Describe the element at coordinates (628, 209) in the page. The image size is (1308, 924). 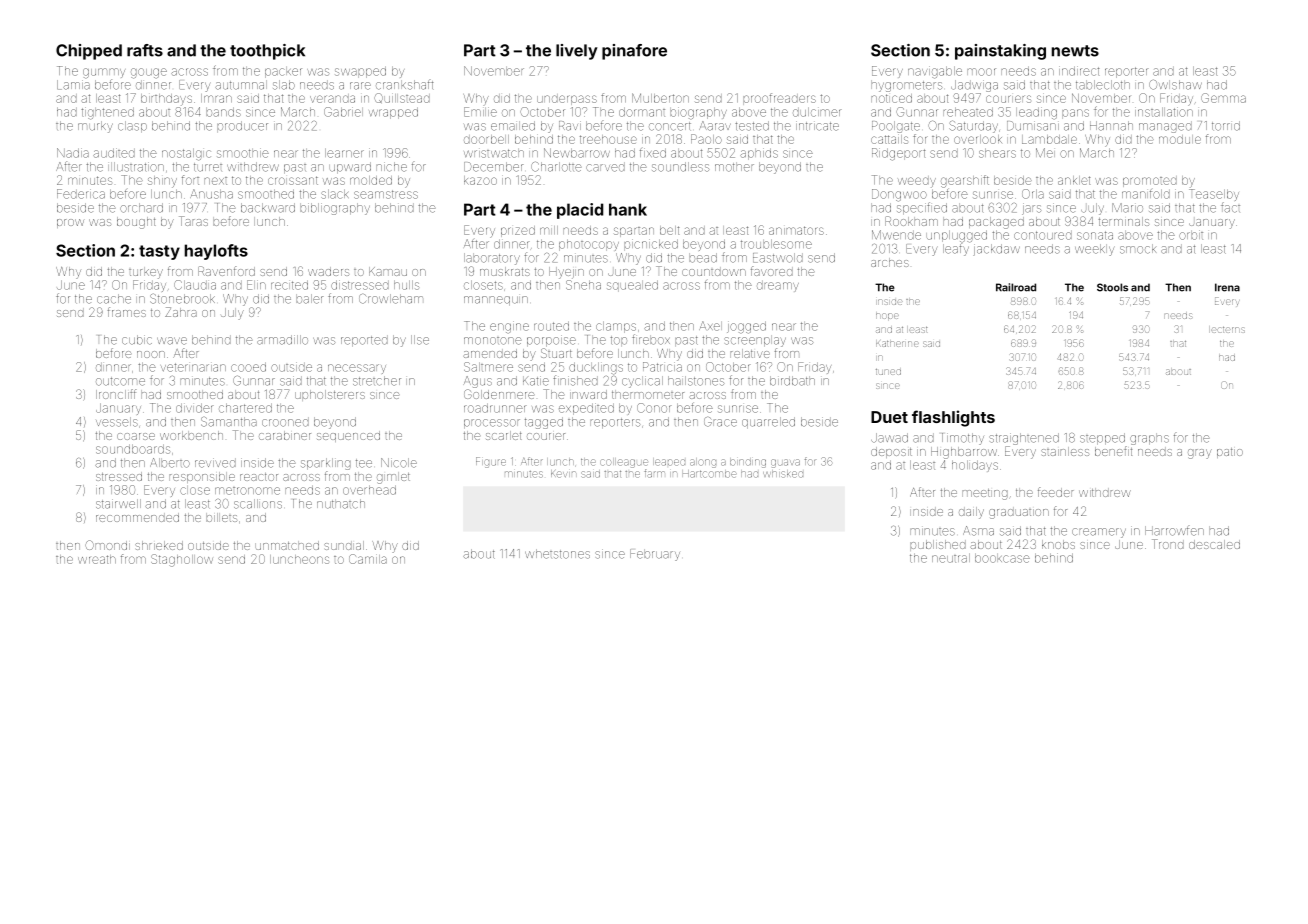
I see `hank` at that location.
